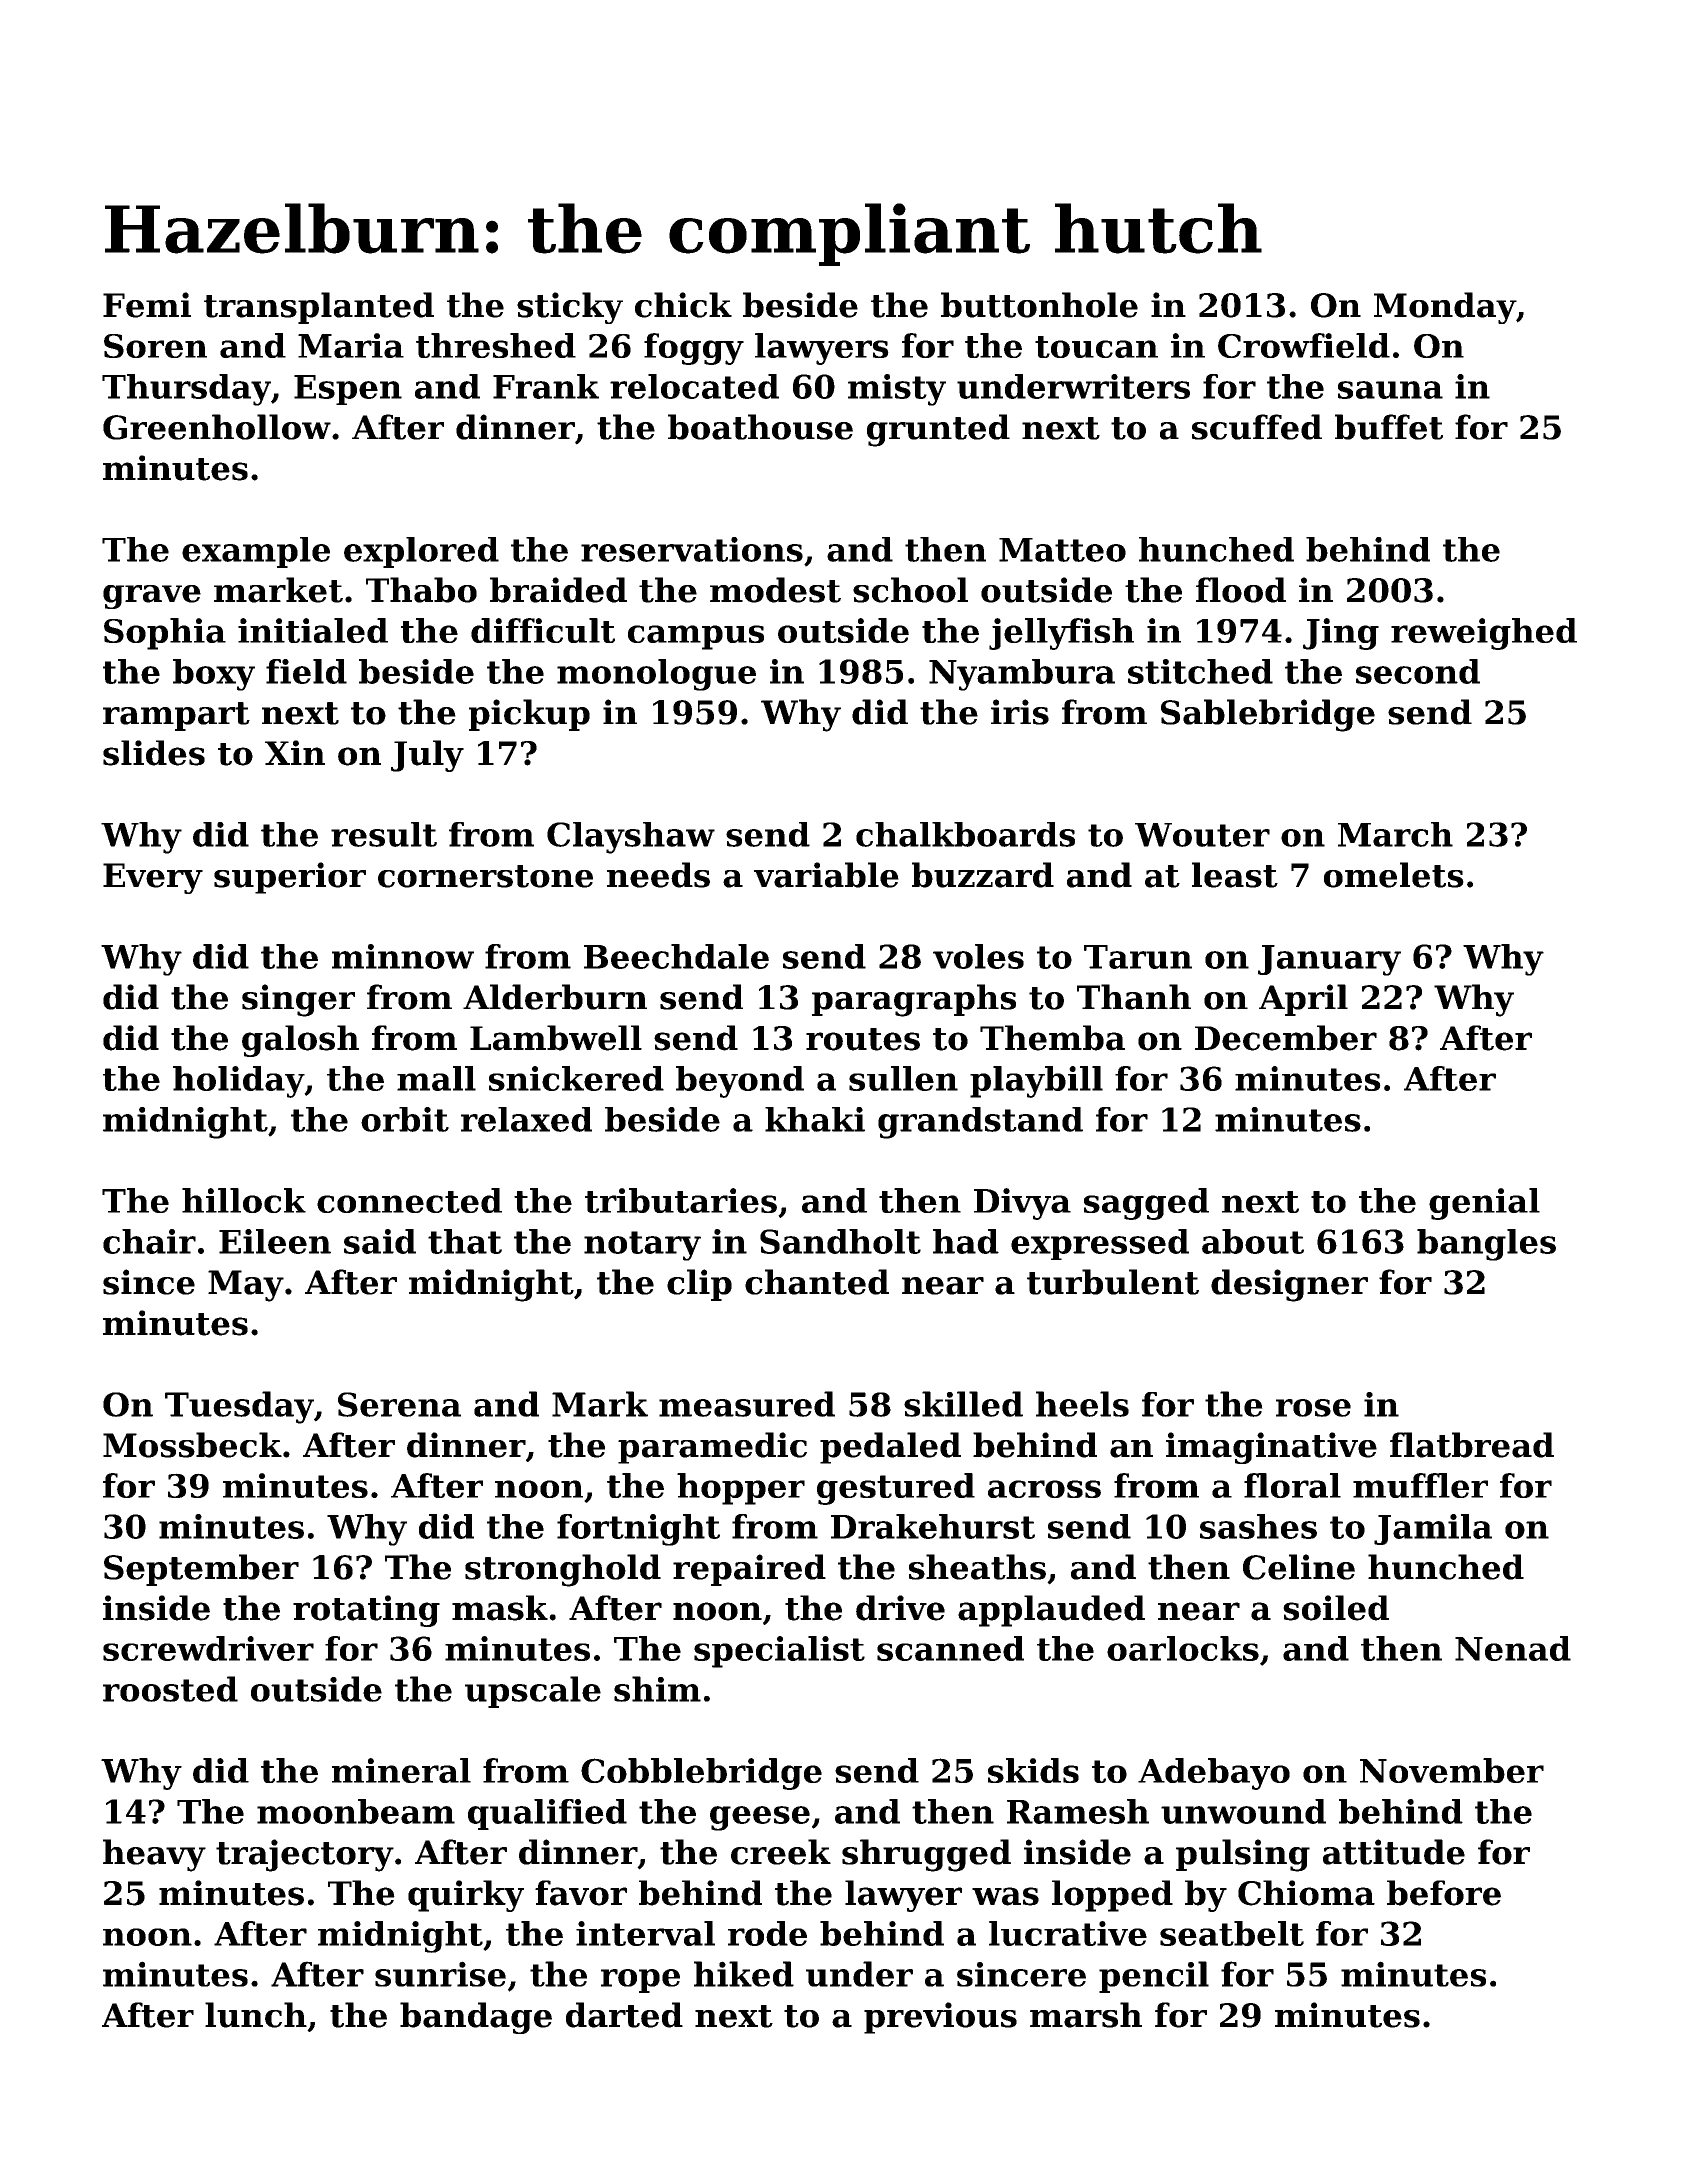 The image size is (1683, 2178). I want to click on variable, so click(826, 875).
